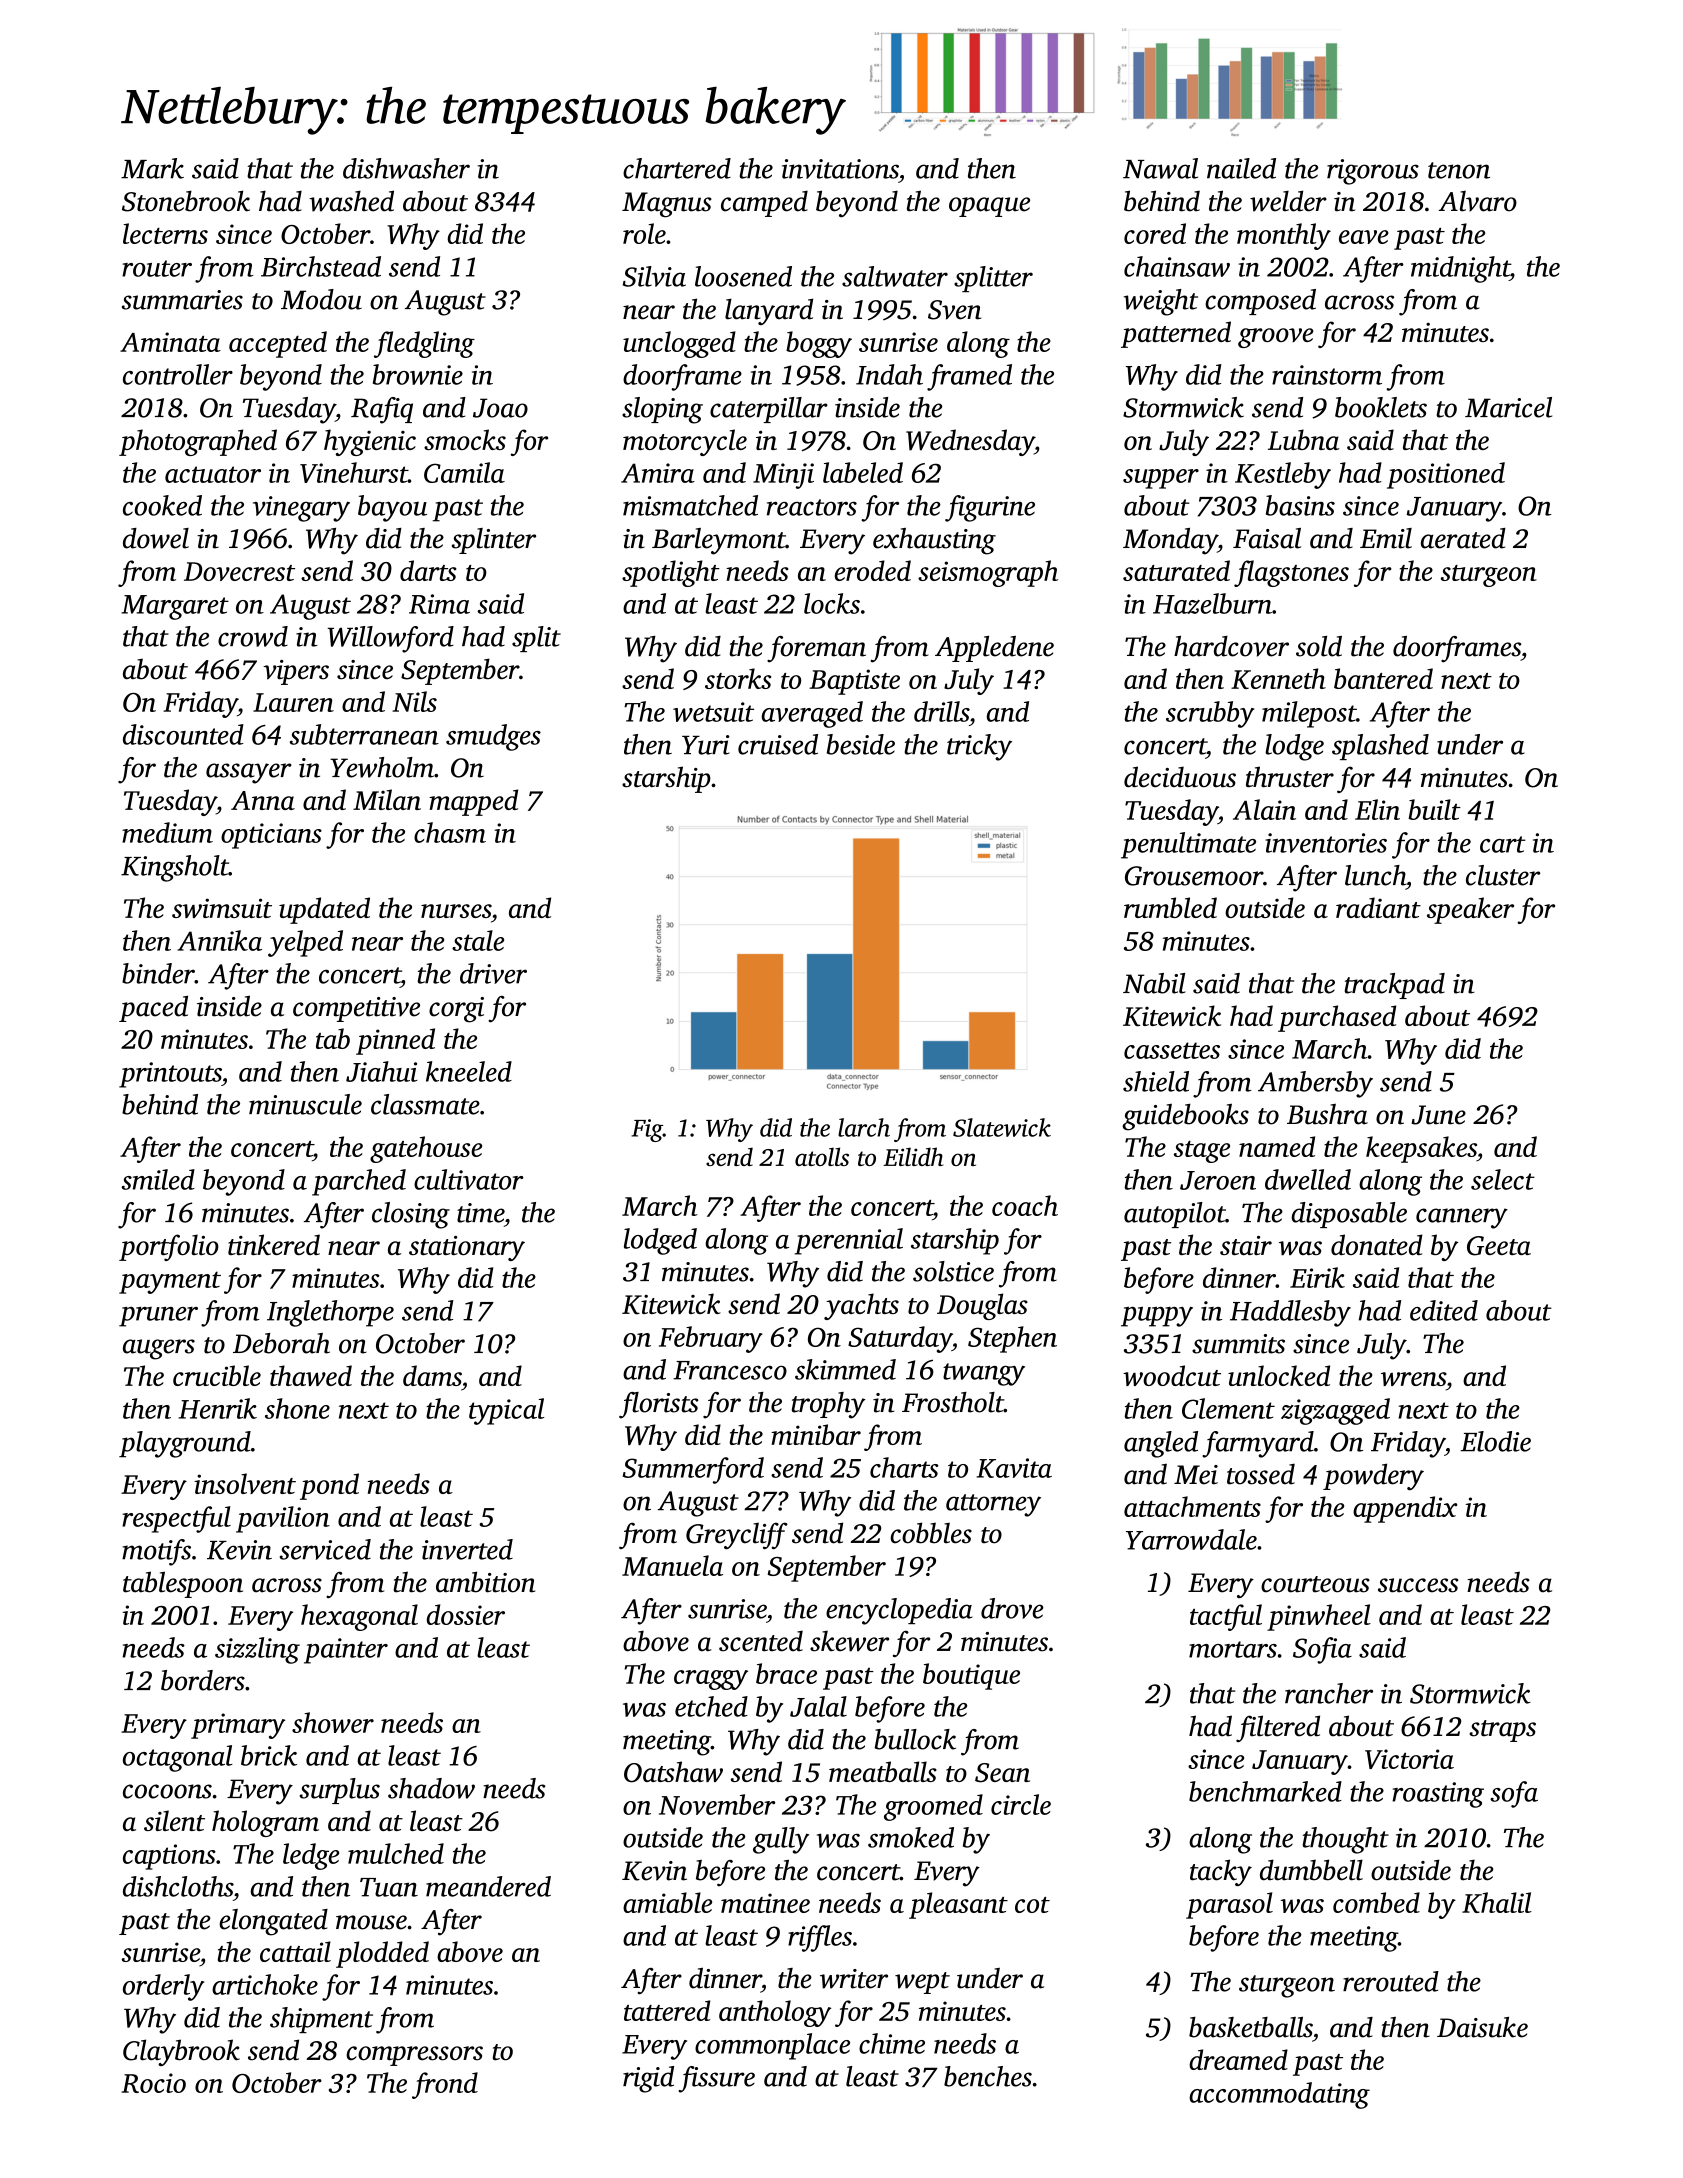 The width and height of the screenshot is (1683, 2178). I want to click on atolls, so click(822, 1156).
